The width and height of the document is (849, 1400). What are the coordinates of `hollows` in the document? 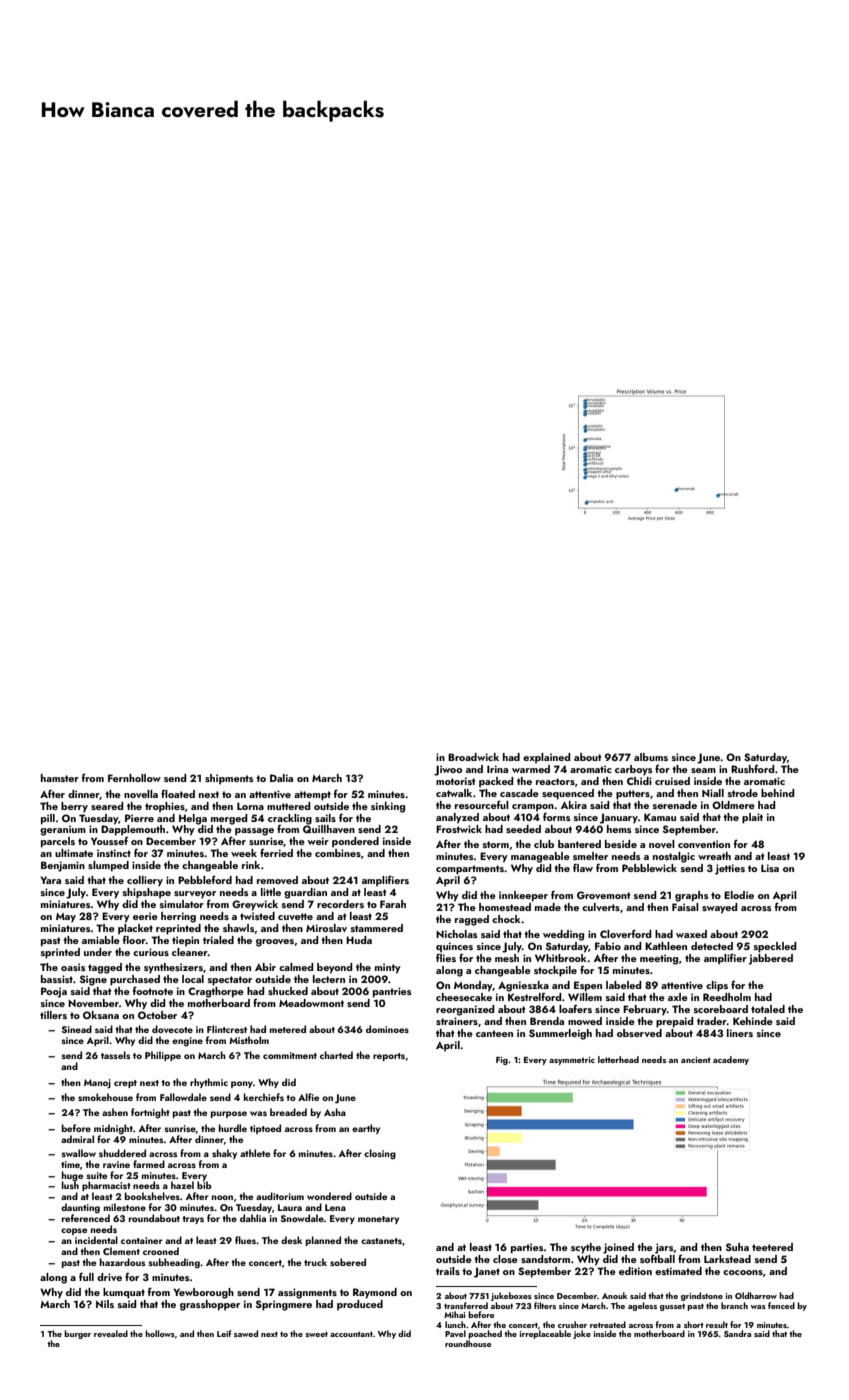 It's located at (160, 1333).
